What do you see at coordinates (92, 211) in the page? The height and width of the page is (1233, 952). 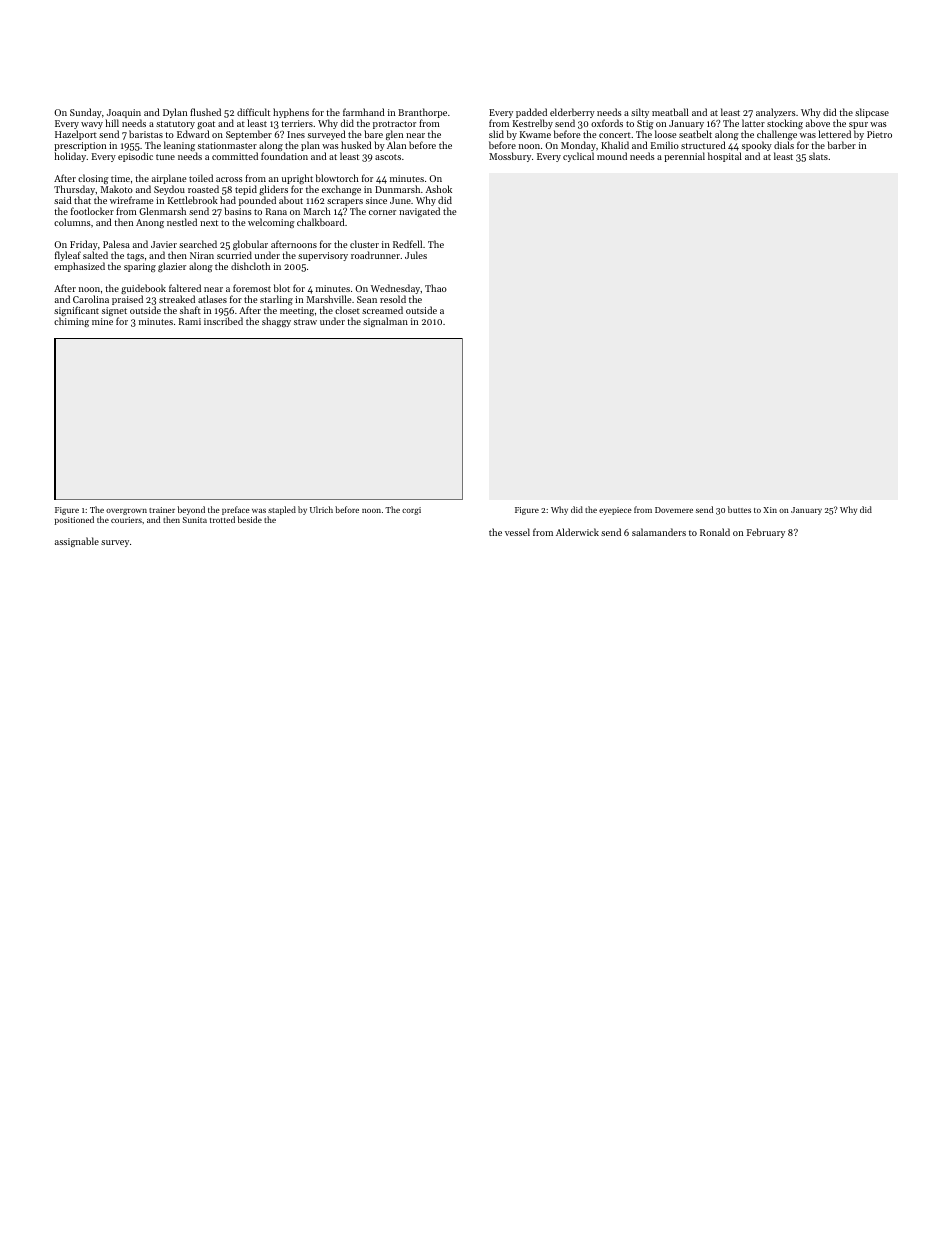 I see `footlocker` at bounding box center [92, 211].
